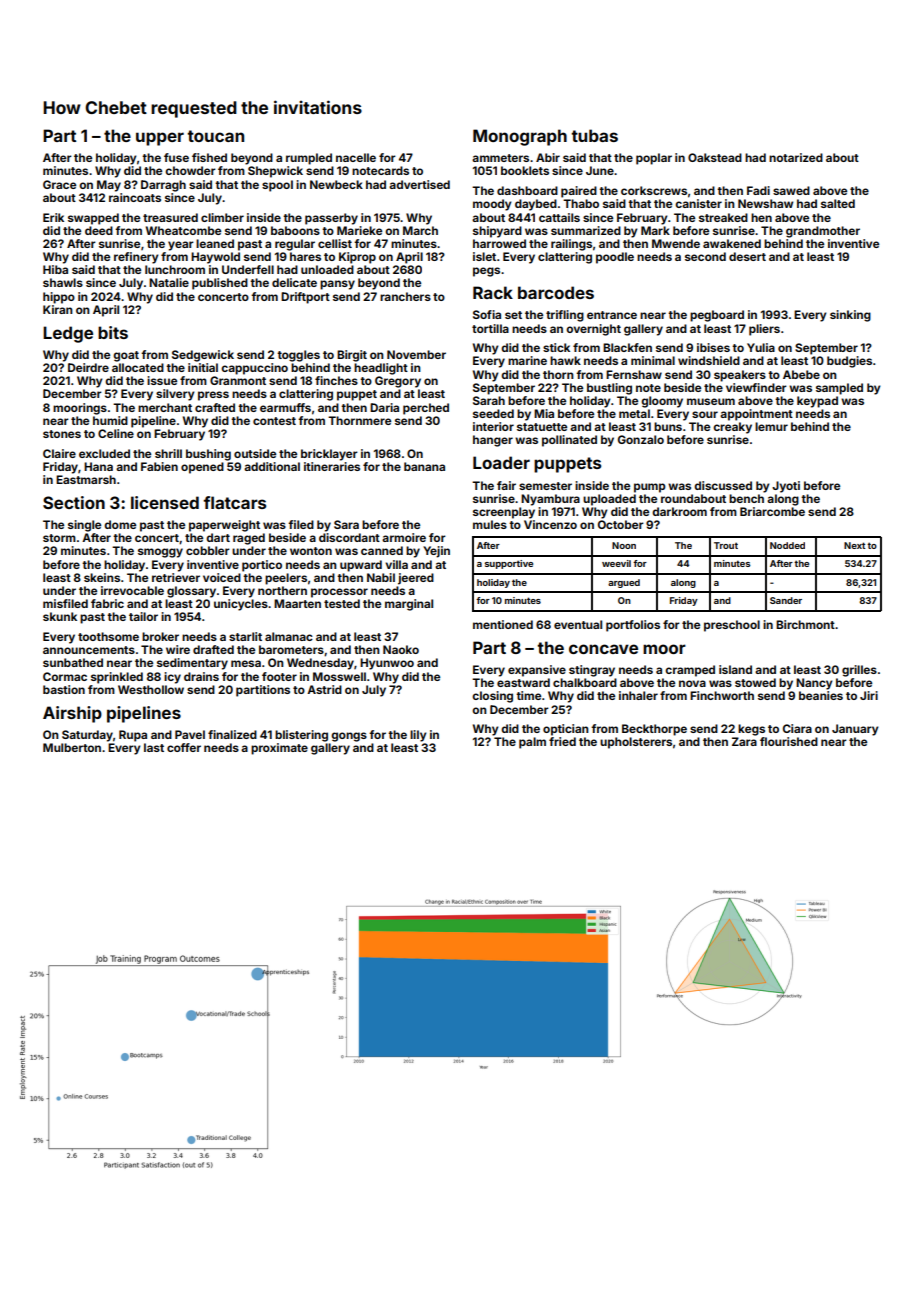 This image has width=924, height=1308. Describe the element at coordinates (209, 157) in the image. I see `fished` at that location.
